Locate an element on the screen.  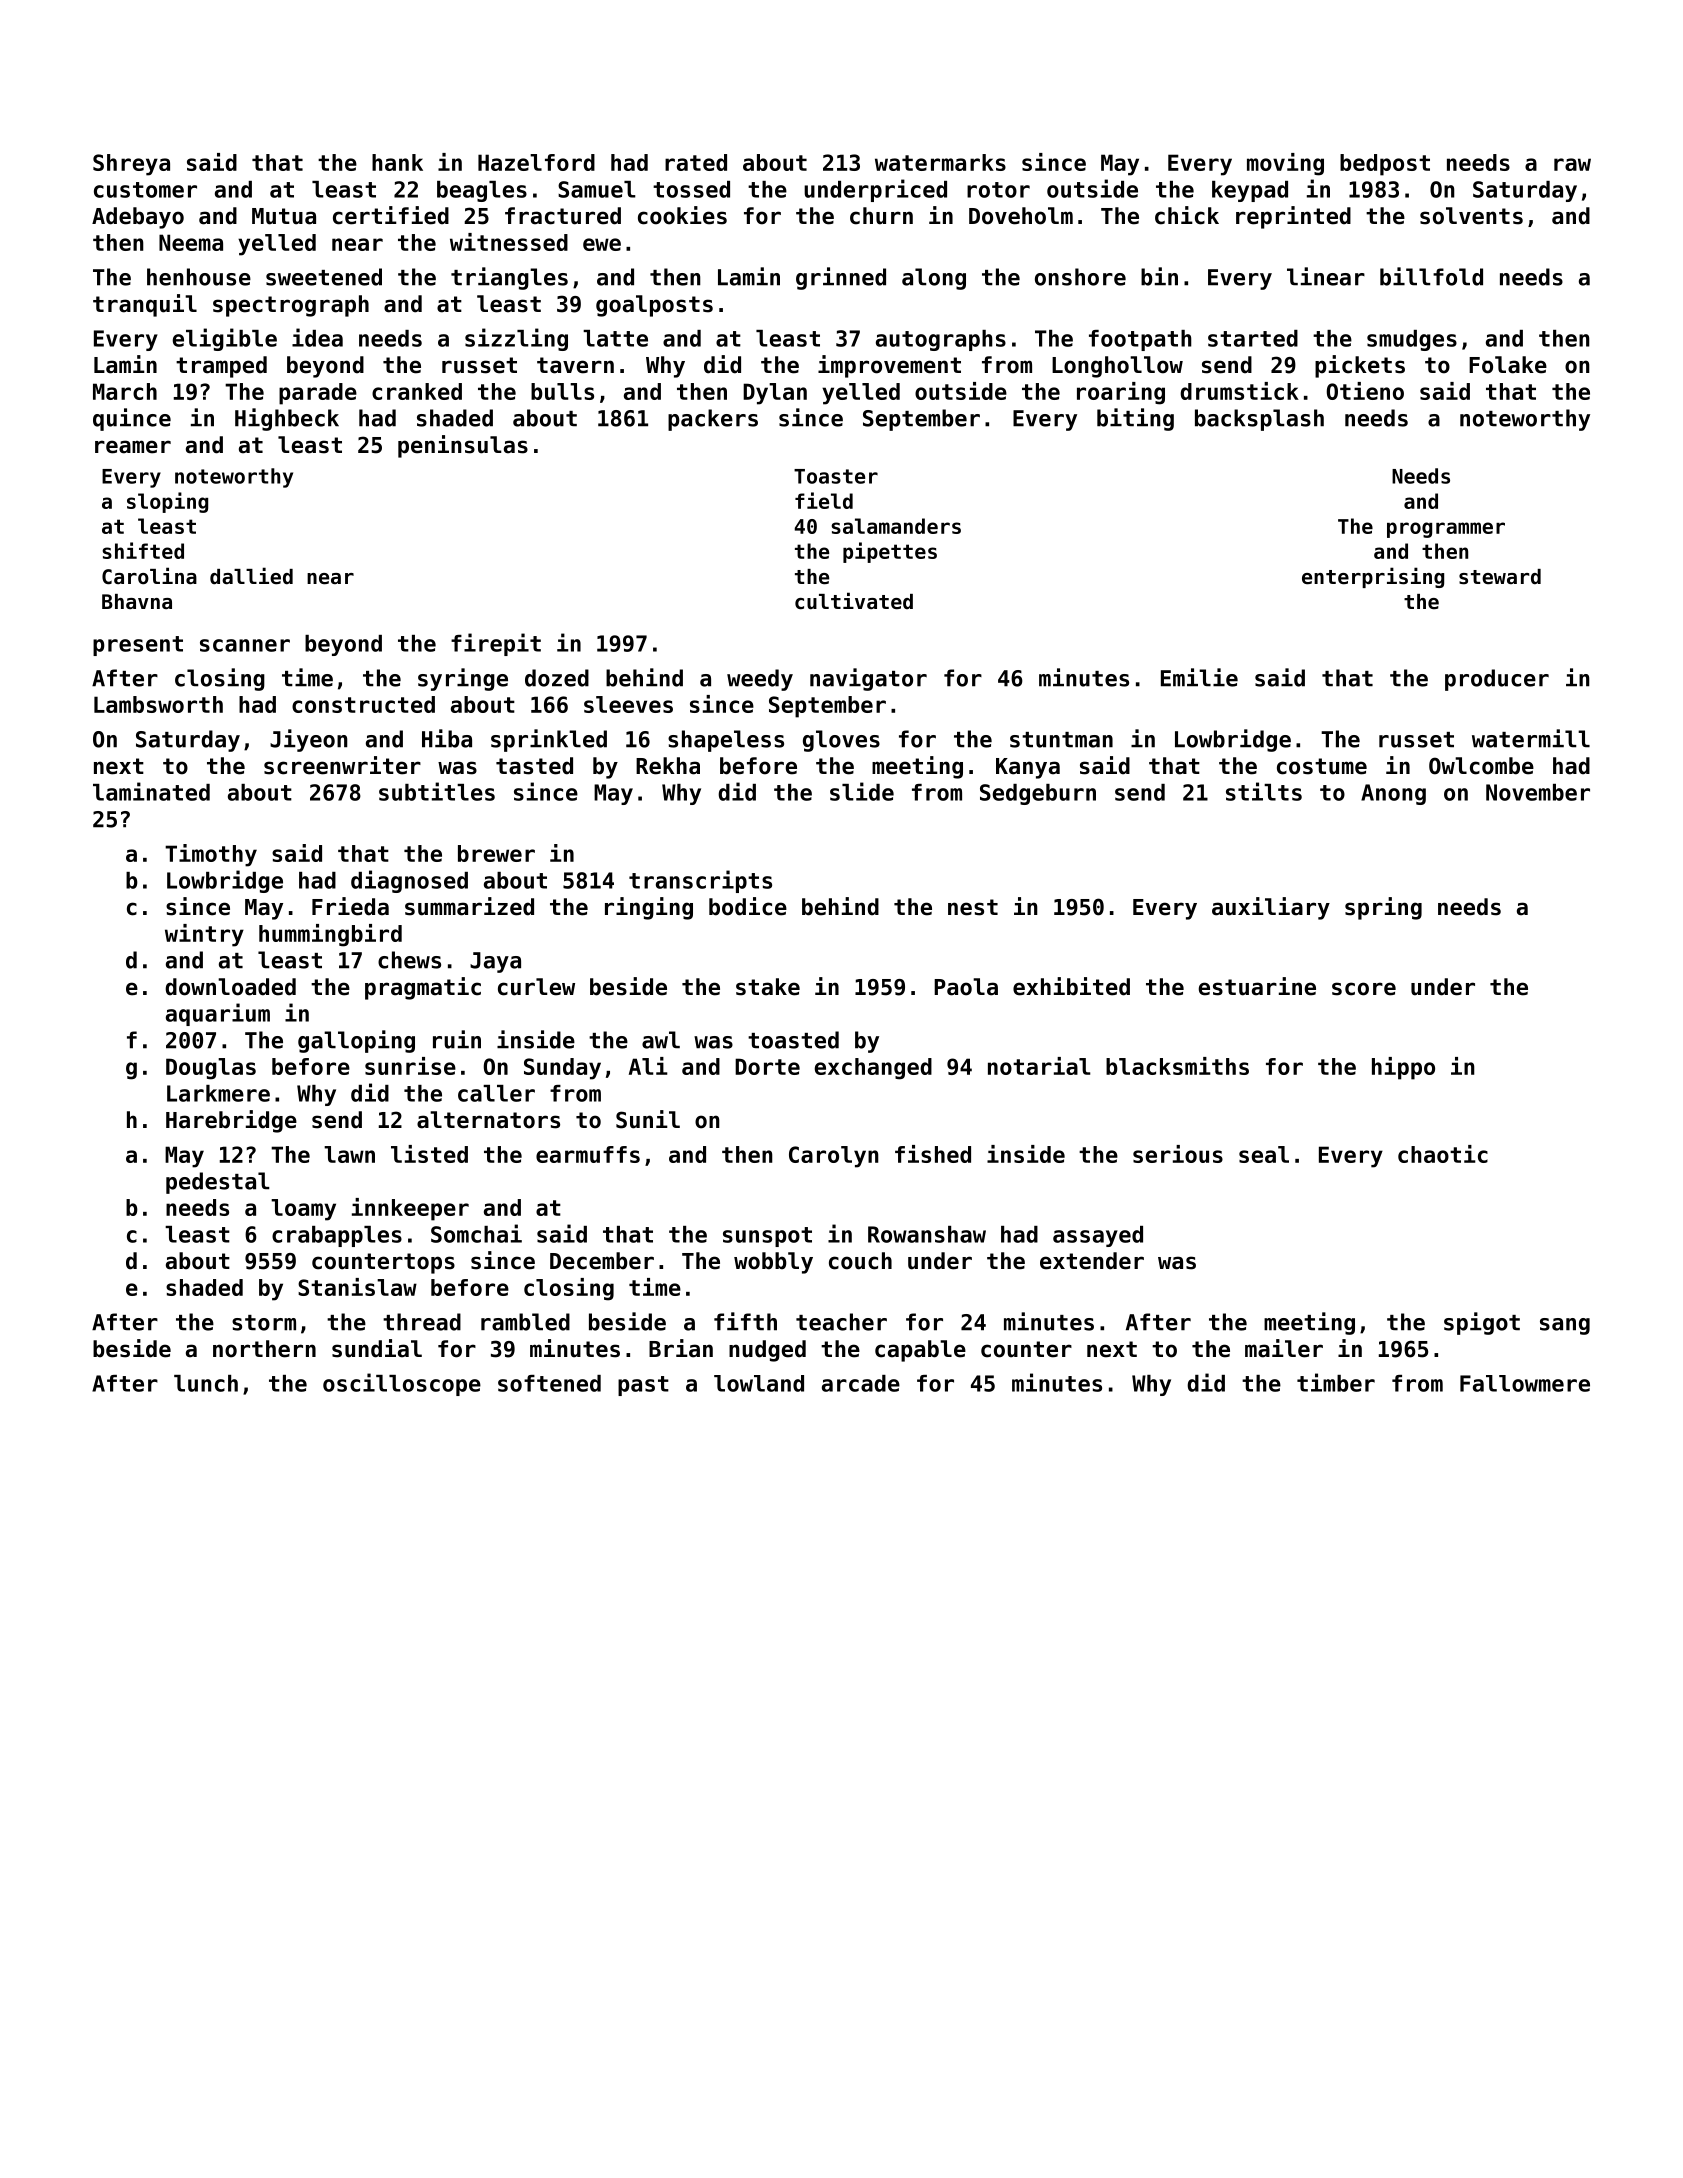
bodice is located at coordinates (748, 906).
